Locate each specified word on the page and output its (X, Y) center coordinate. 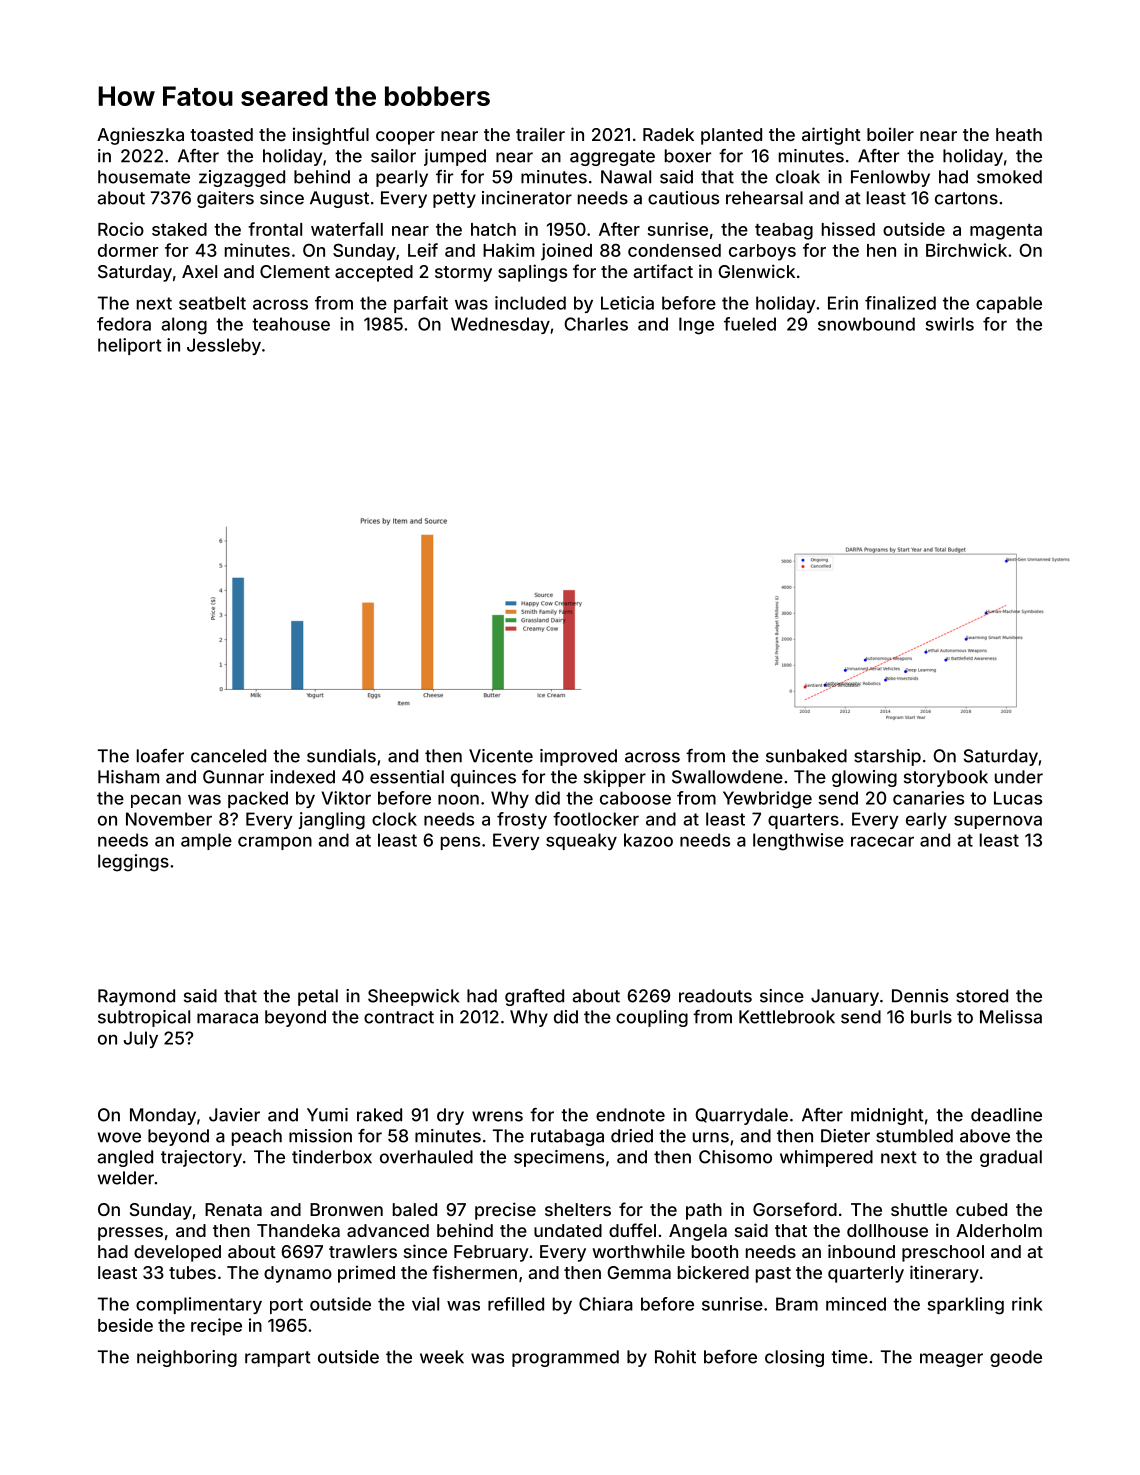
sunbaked (806, 756)
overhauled (426, 1157)
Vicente (501, 756)
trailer (540, 134)
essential (407, 777)
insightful (331, 136)
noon (458, 799)
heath (1019, 134)
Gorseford (795, 1209)
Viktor (346, 798)
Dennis (920, 996)
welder (126, 1178)
